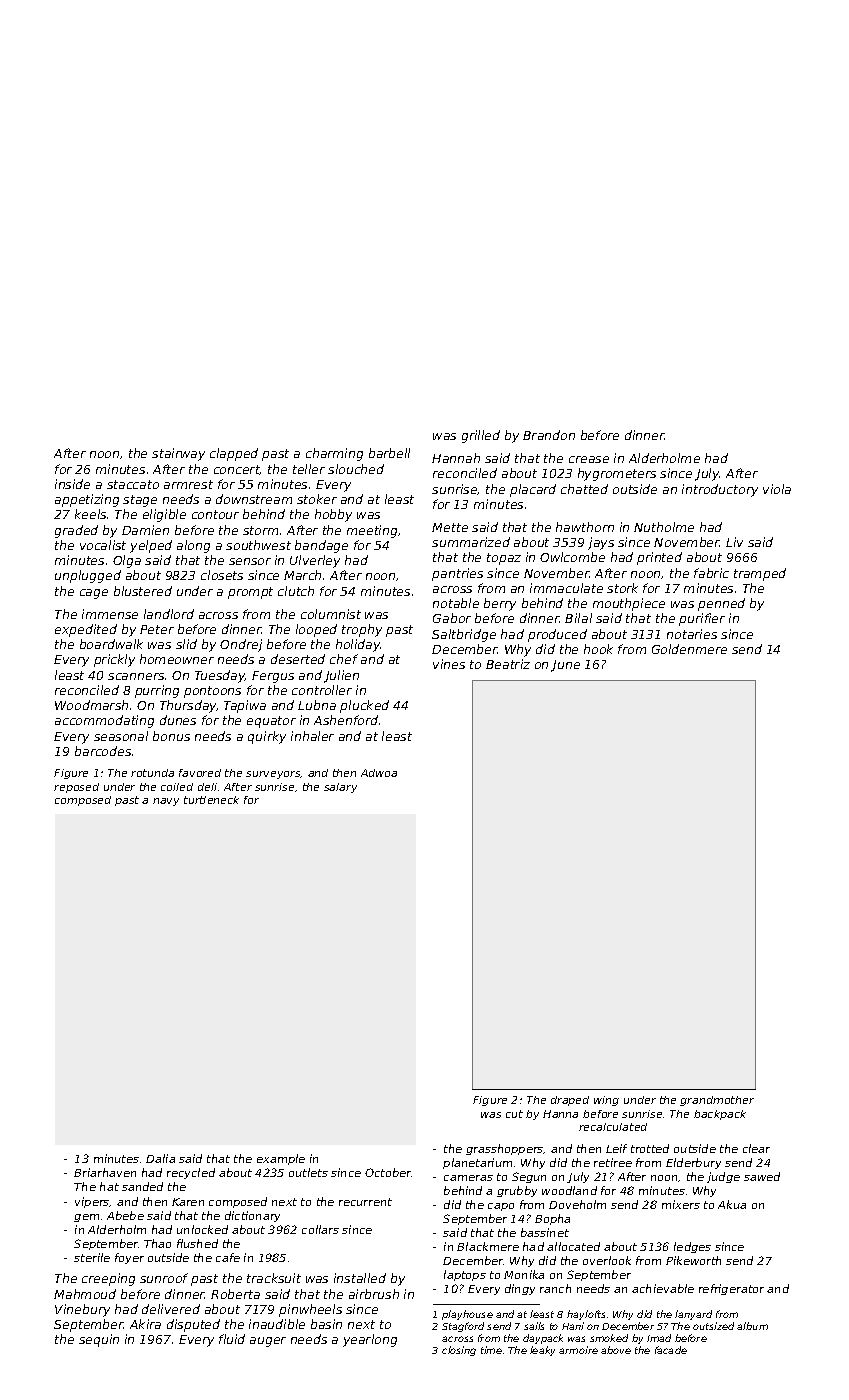 This screenshot has height=1400, width=849. Describe the element at coordinates (215, 514) in the screenshot. I see `contour` at that location.
